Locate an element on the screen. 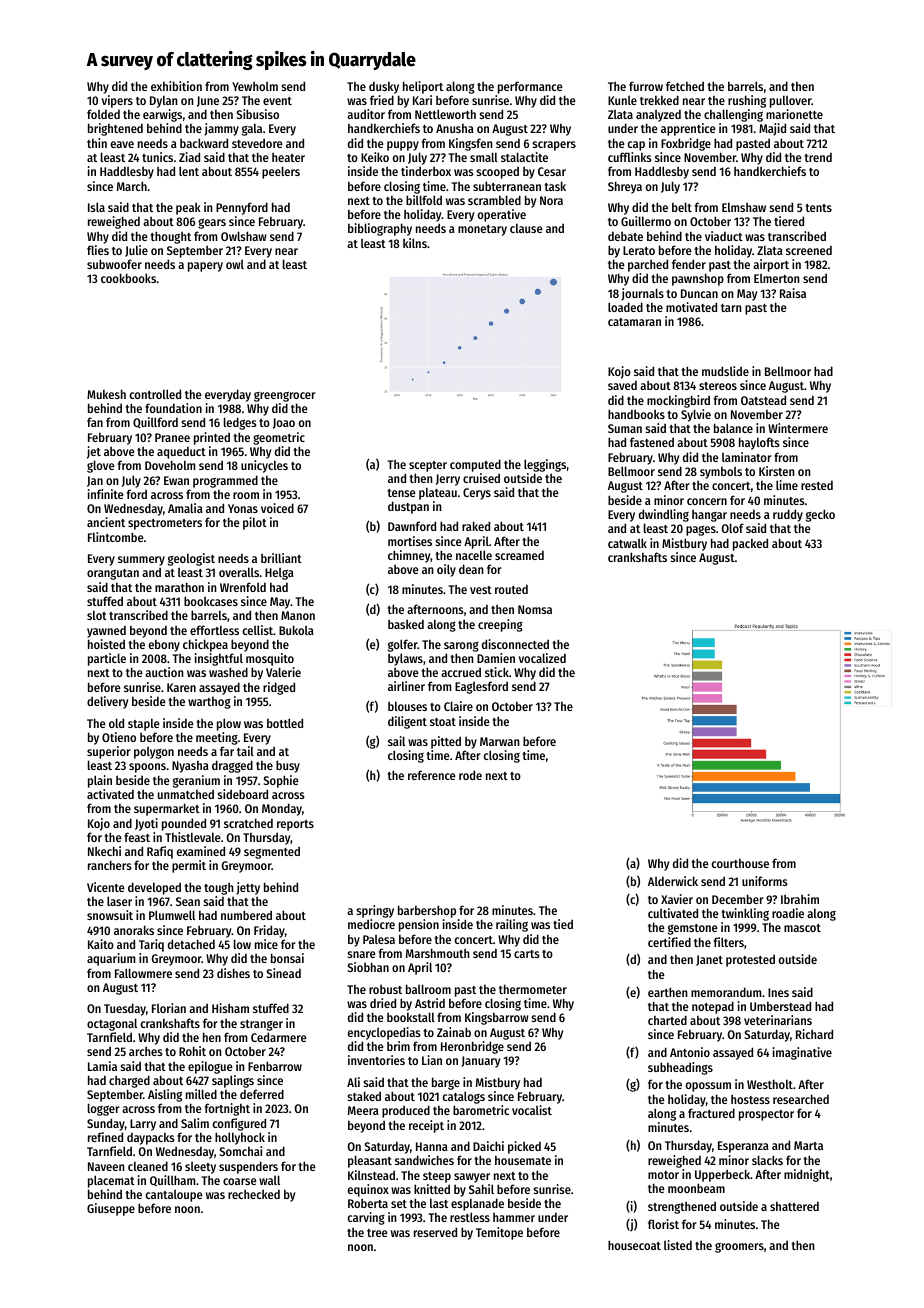 This screenshot has height=1308, width=924. performance is located at coordinates (530, 87).
